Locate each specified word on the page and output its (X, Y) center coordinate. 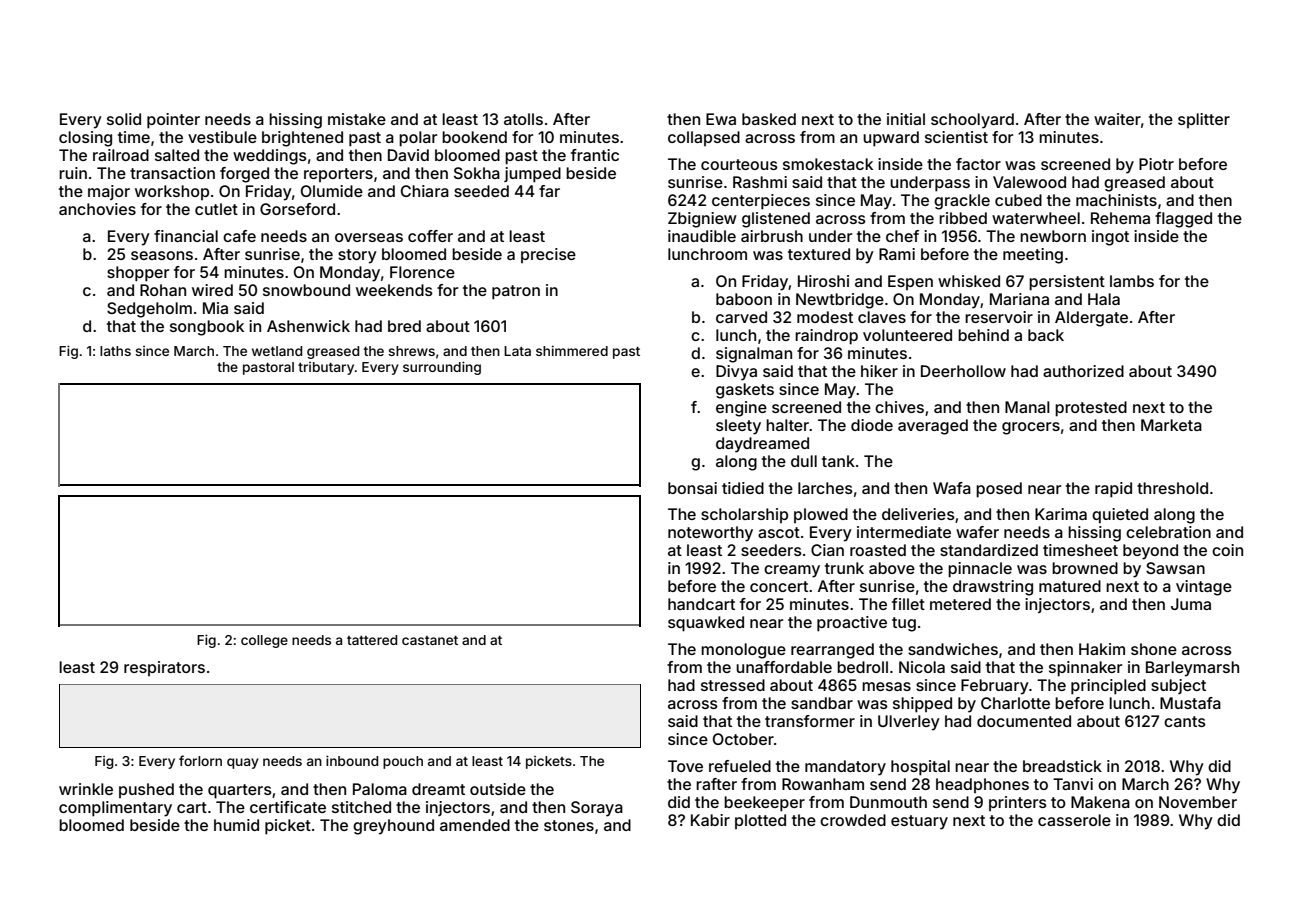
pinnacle (980, 570)
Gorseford (297, 209)
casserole (1074, 820)
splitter (1204, 120)
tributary (326, 368)
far (549, 191)
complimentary (115, 809)
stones (569, 825)
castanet (430, 640)
